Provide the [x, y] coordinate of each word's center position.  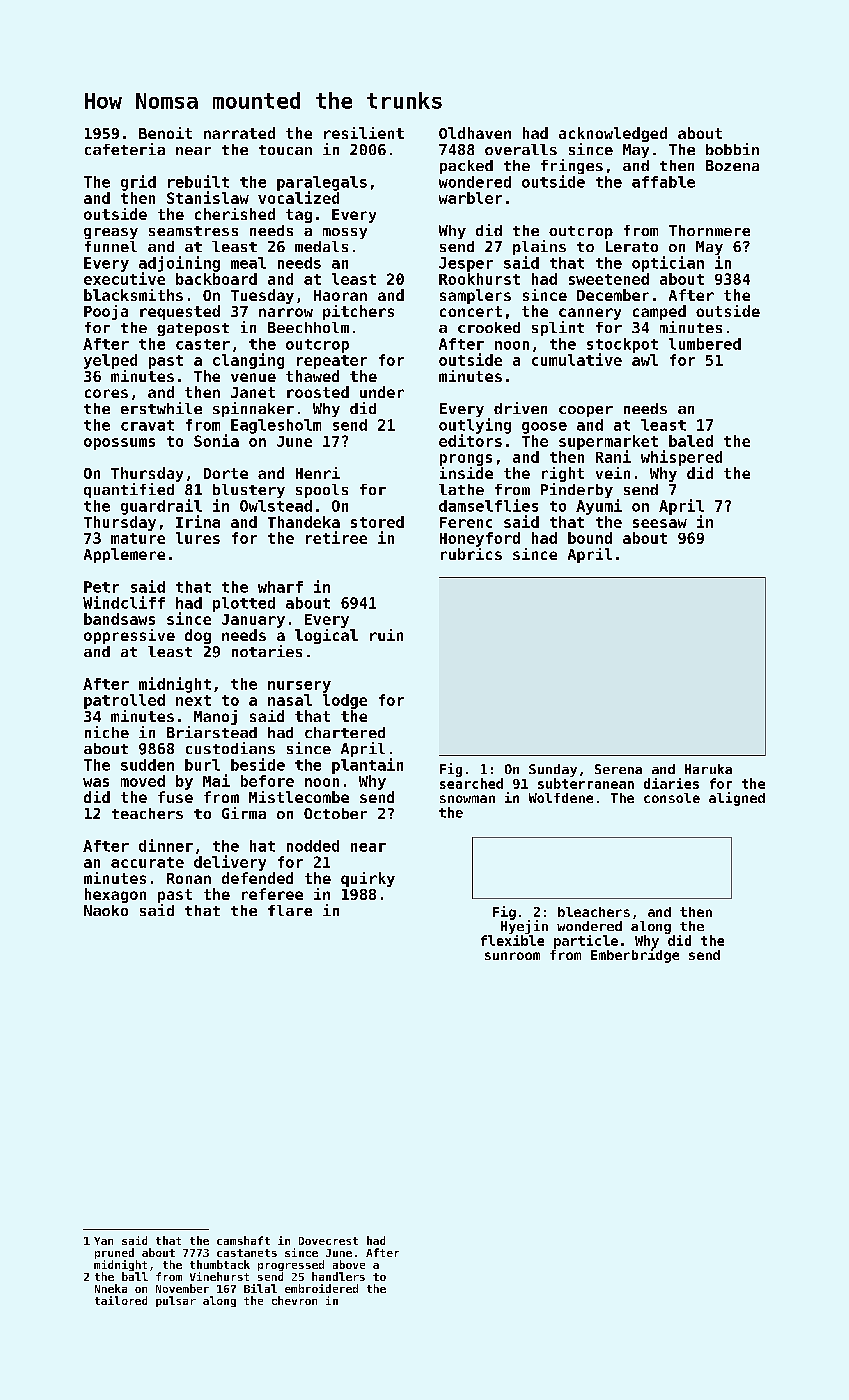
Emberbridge [635, 956]
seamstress [193, 231]
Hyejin [524, 927]
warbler [470, 198]
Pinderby [577, 490]
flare [290, 910]
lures [198, 538]
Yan [103, 1241]
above [349, 1264]
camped [659, 312]
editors [470, 440]
